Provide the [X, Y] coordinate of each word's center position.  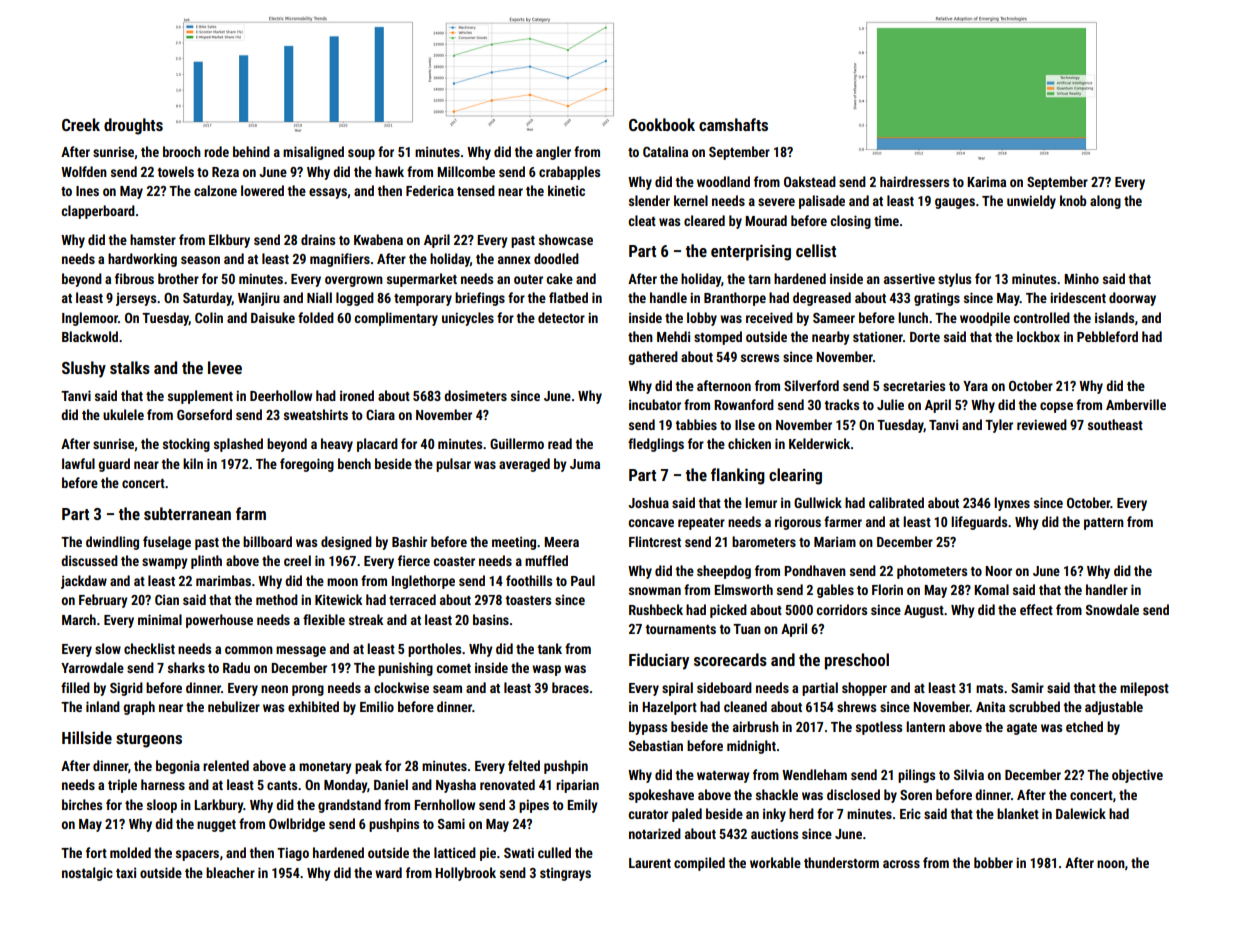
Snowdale [1112, 609]
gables [835, 591]
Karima [986, 181]
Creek [81, 124]
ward [388, 872]
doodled [556, 258]
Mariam [835, 542]
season [200, 260]
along [1105, 202]
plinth [206, 562]
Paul [583, 580]
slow [108, 648]
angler [553, 153]
